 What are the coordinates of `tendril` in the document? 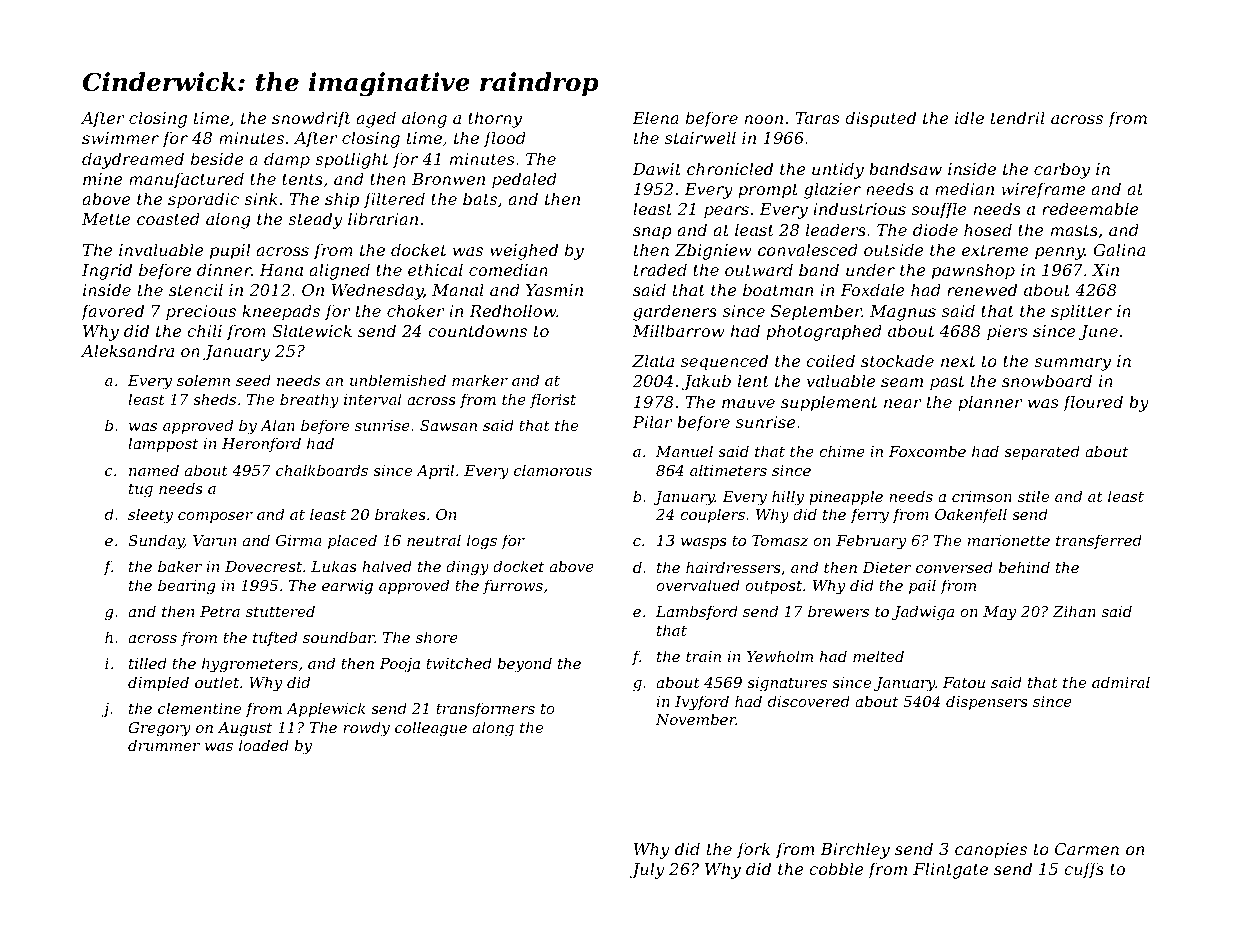 It's located at (1018, 117).
